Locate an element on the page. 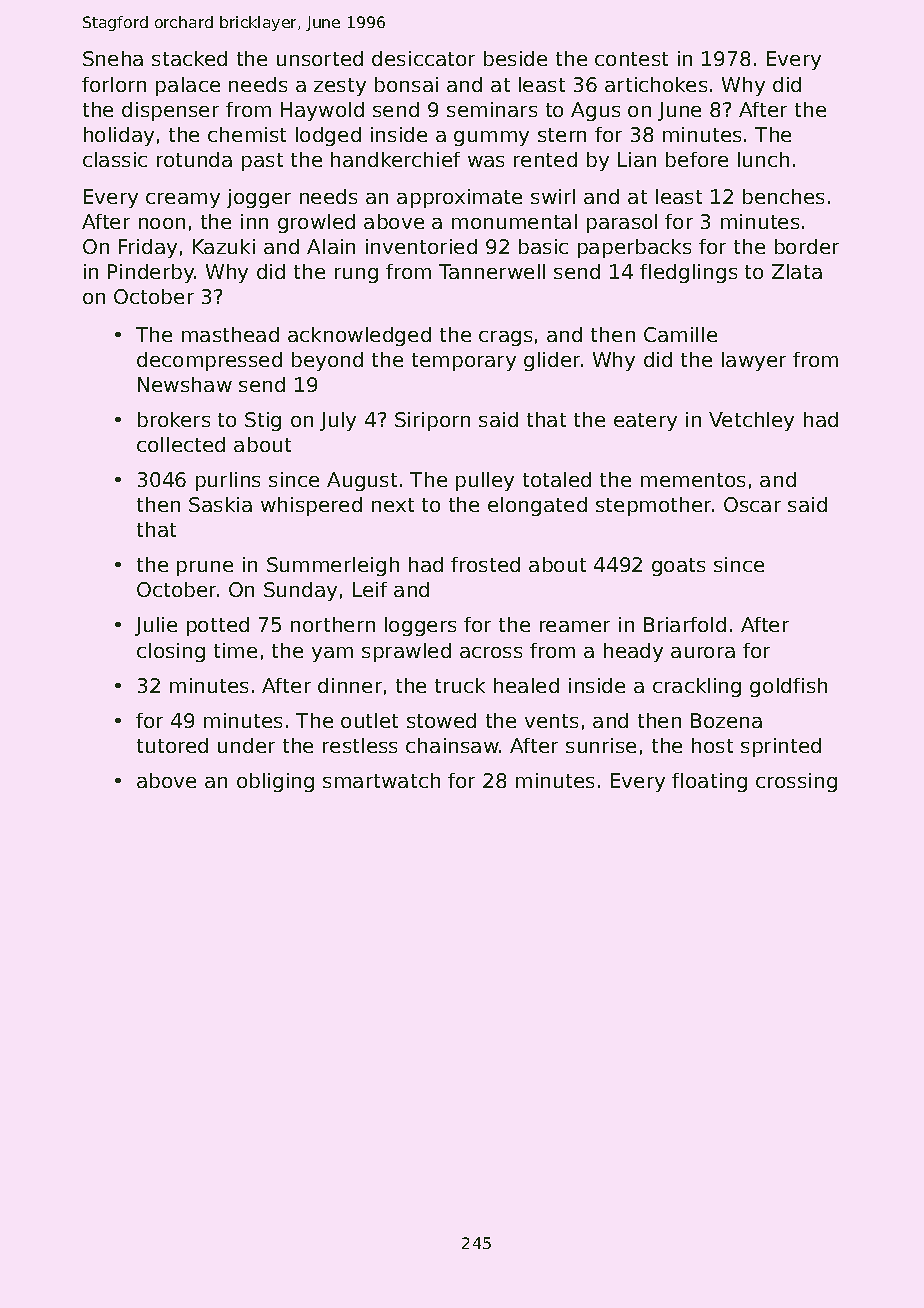 The image size is (924, 1308). dinner is located at coordinates (350, 685).
